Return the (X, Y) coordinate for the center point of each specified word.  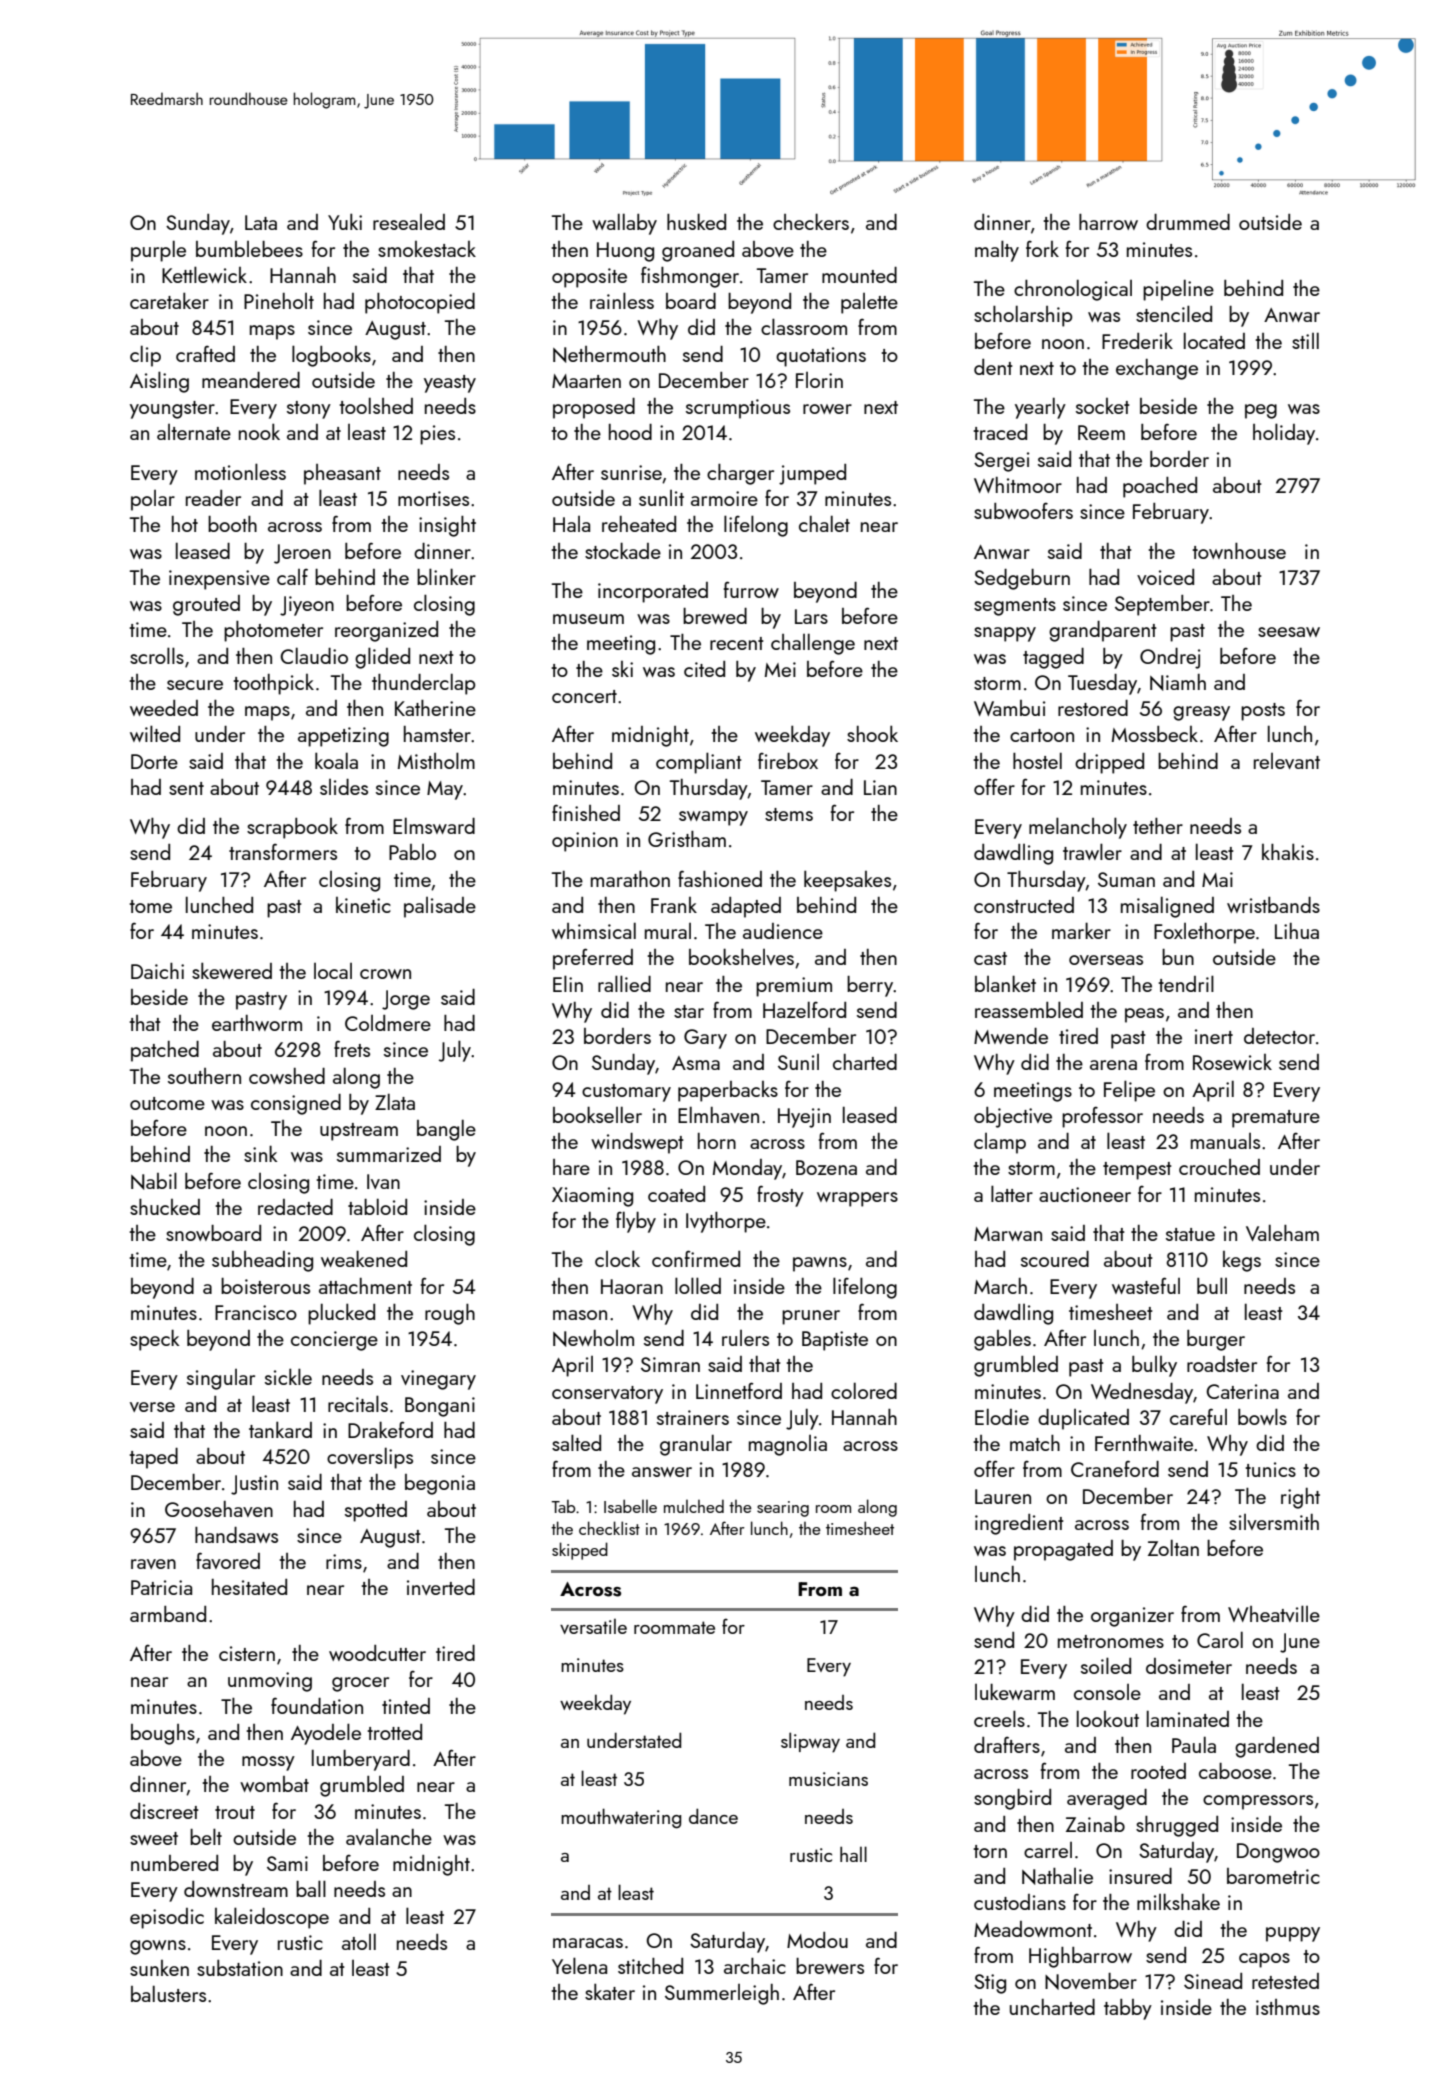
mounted (859, 275)
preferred (593, 959)
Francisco (256, 1312)
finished (586, 812)
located (1214, 340)
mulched (694, 1506)
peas (1144, 1015)
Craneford (1115, 1468)
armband (168, 1614)
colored (864, 1390)
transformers (283, 851)
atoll (359, 1941)
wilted (155, 733)
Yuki (345, 221)
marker (1081, 930)
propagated (1063, 1550)
